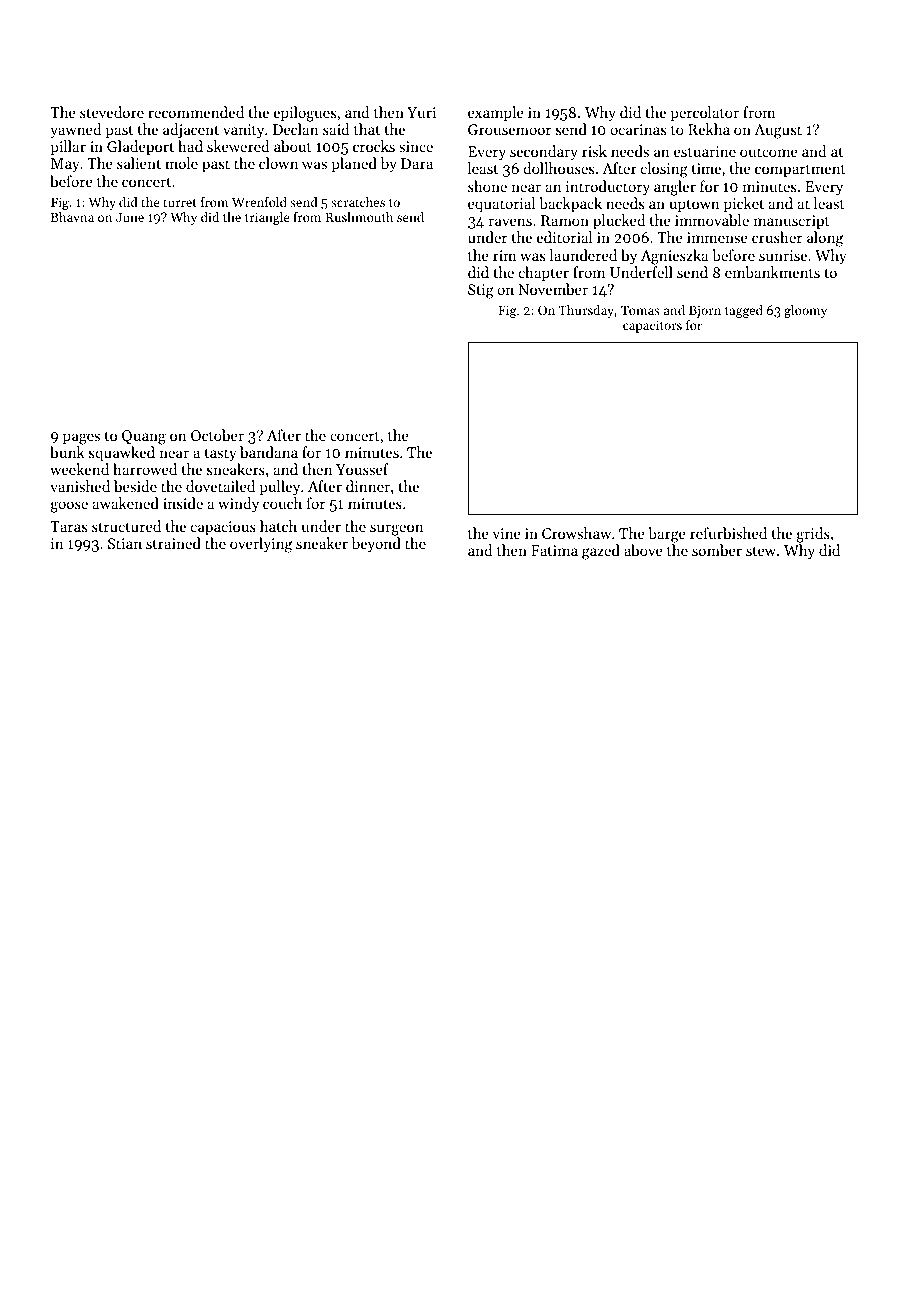  I want to click on planed, so click(354, 164).
